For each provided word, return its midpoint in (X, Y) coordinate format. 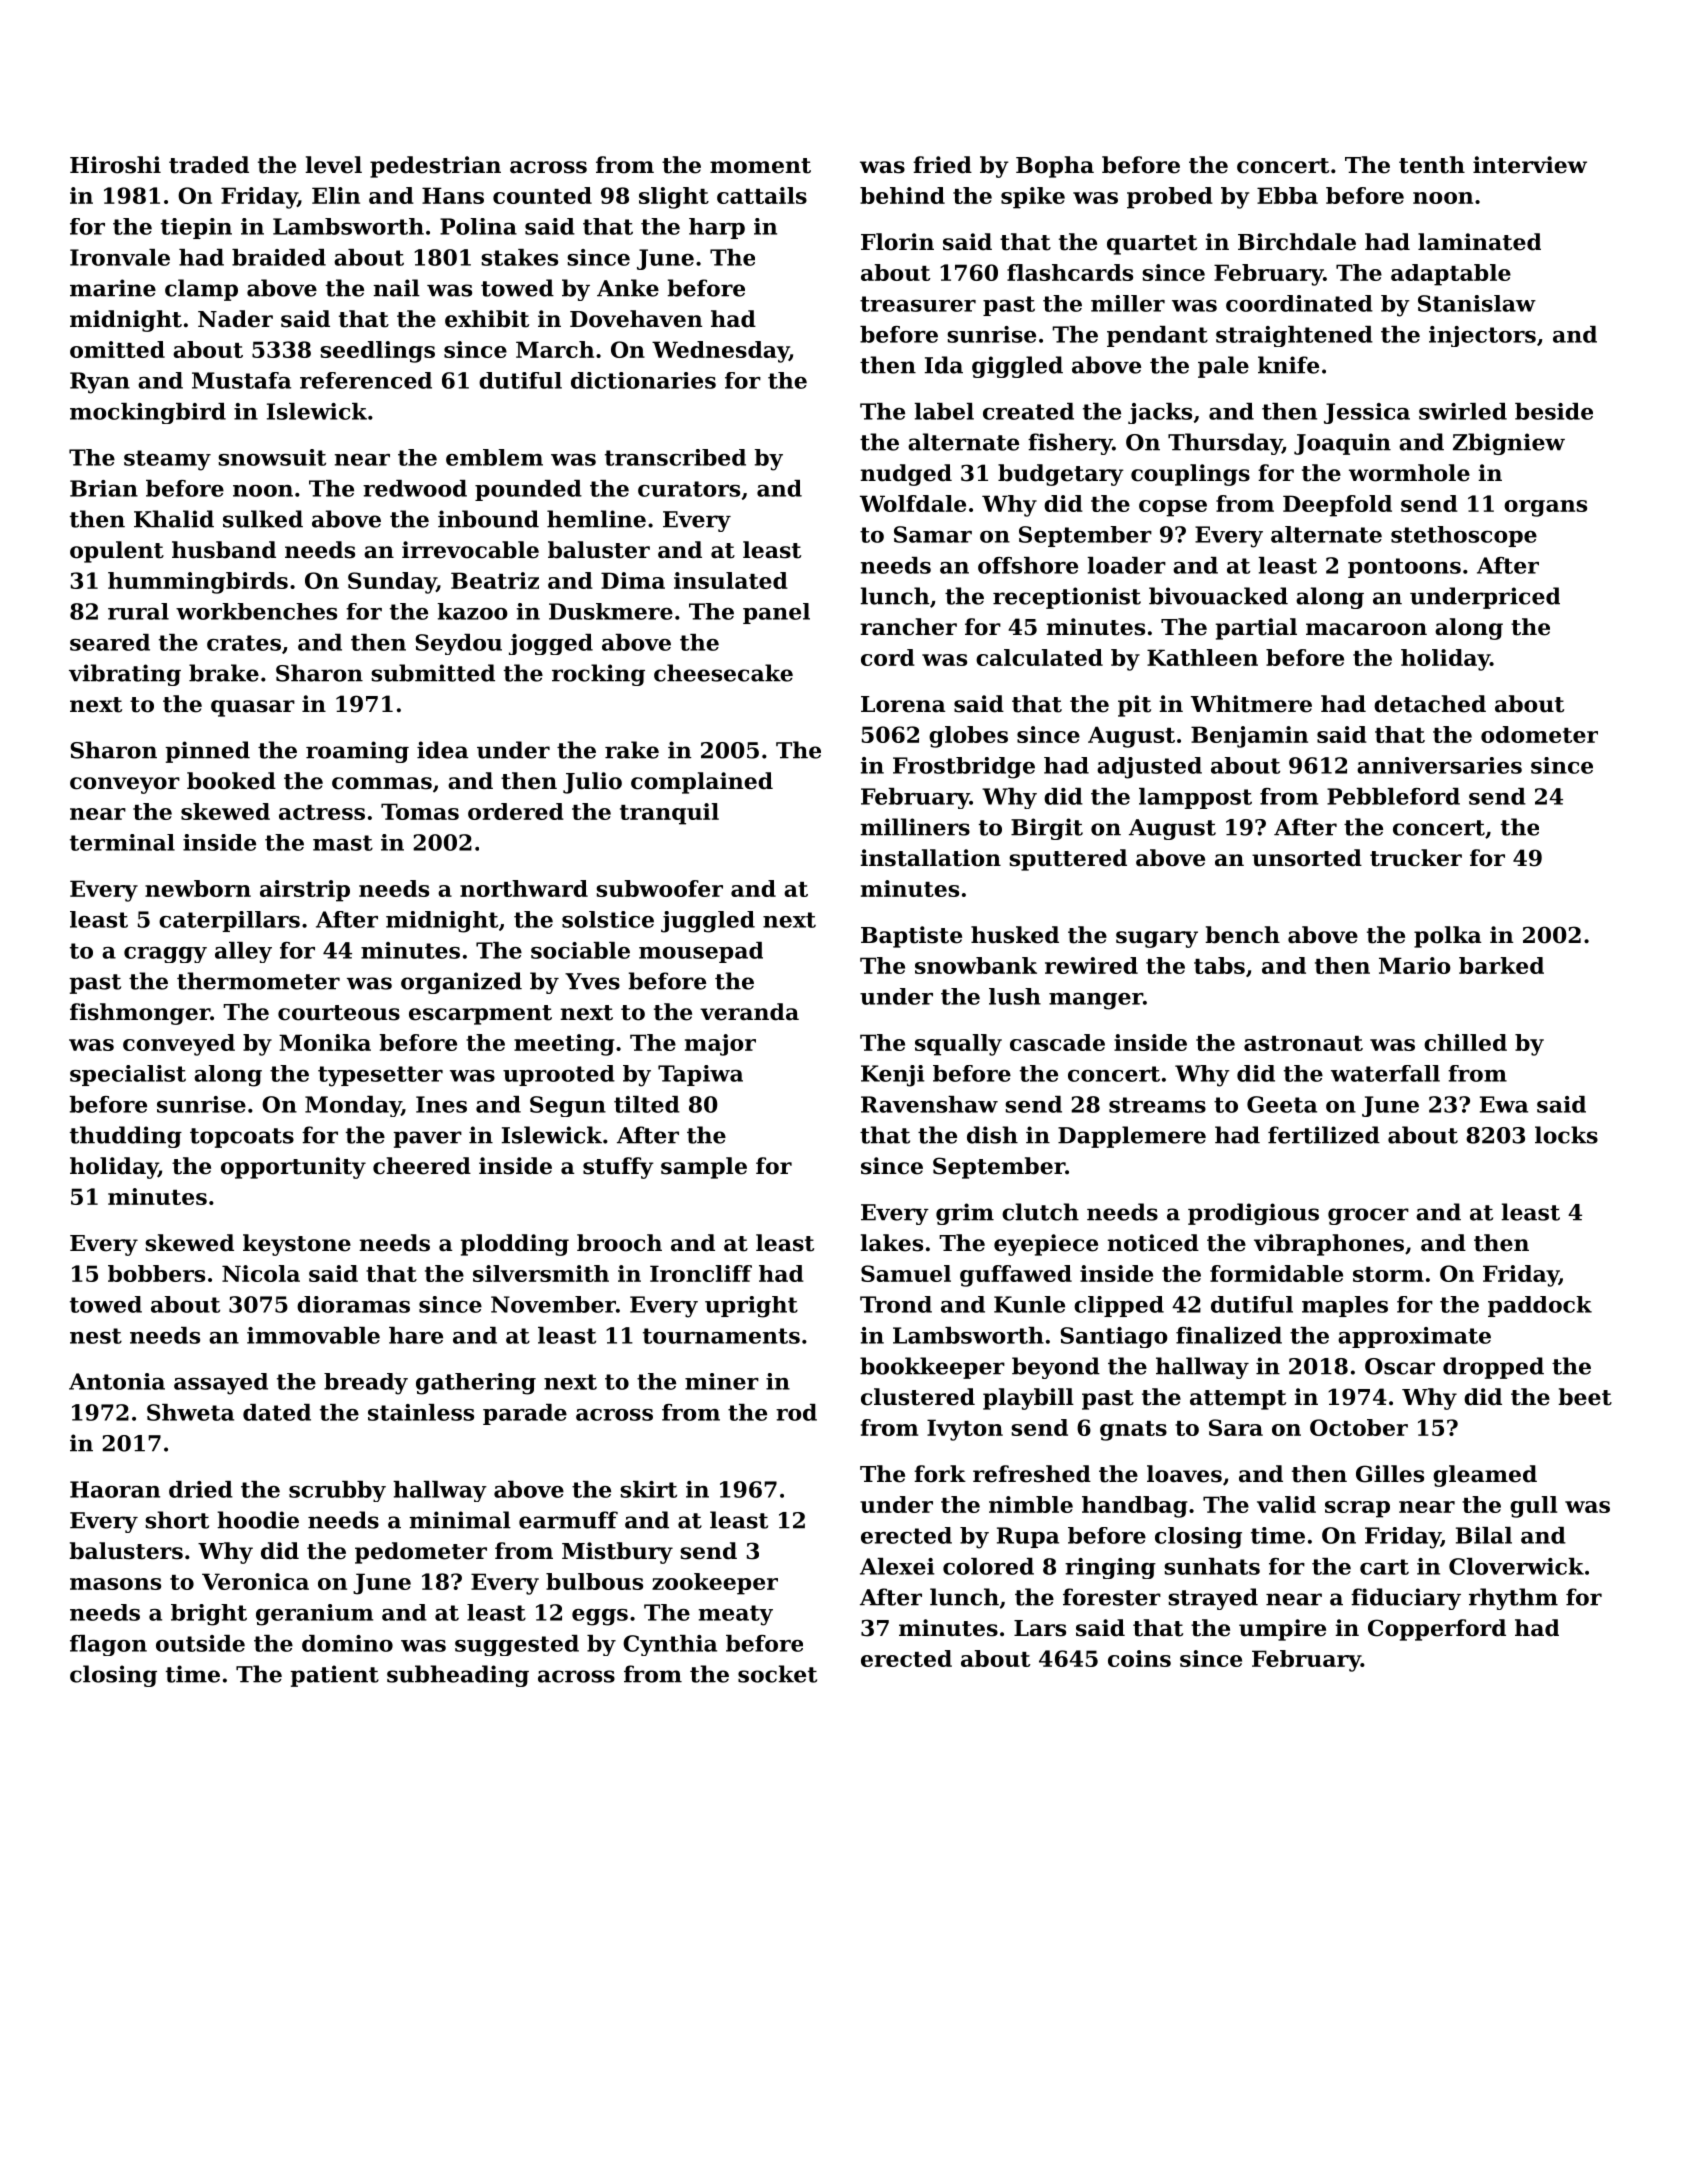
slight (674, 198)
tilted (647, 1104)
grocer (1368, 1216)
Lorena (903, 704)
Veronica (255, 1581)
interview (1530, 165)
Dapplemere (1132, 1137)
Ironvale (120, 257)
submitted (433, 673)
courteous (339, 1013)
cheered (422, 1166)
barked (1501, 965)
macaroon (1366, 629)
